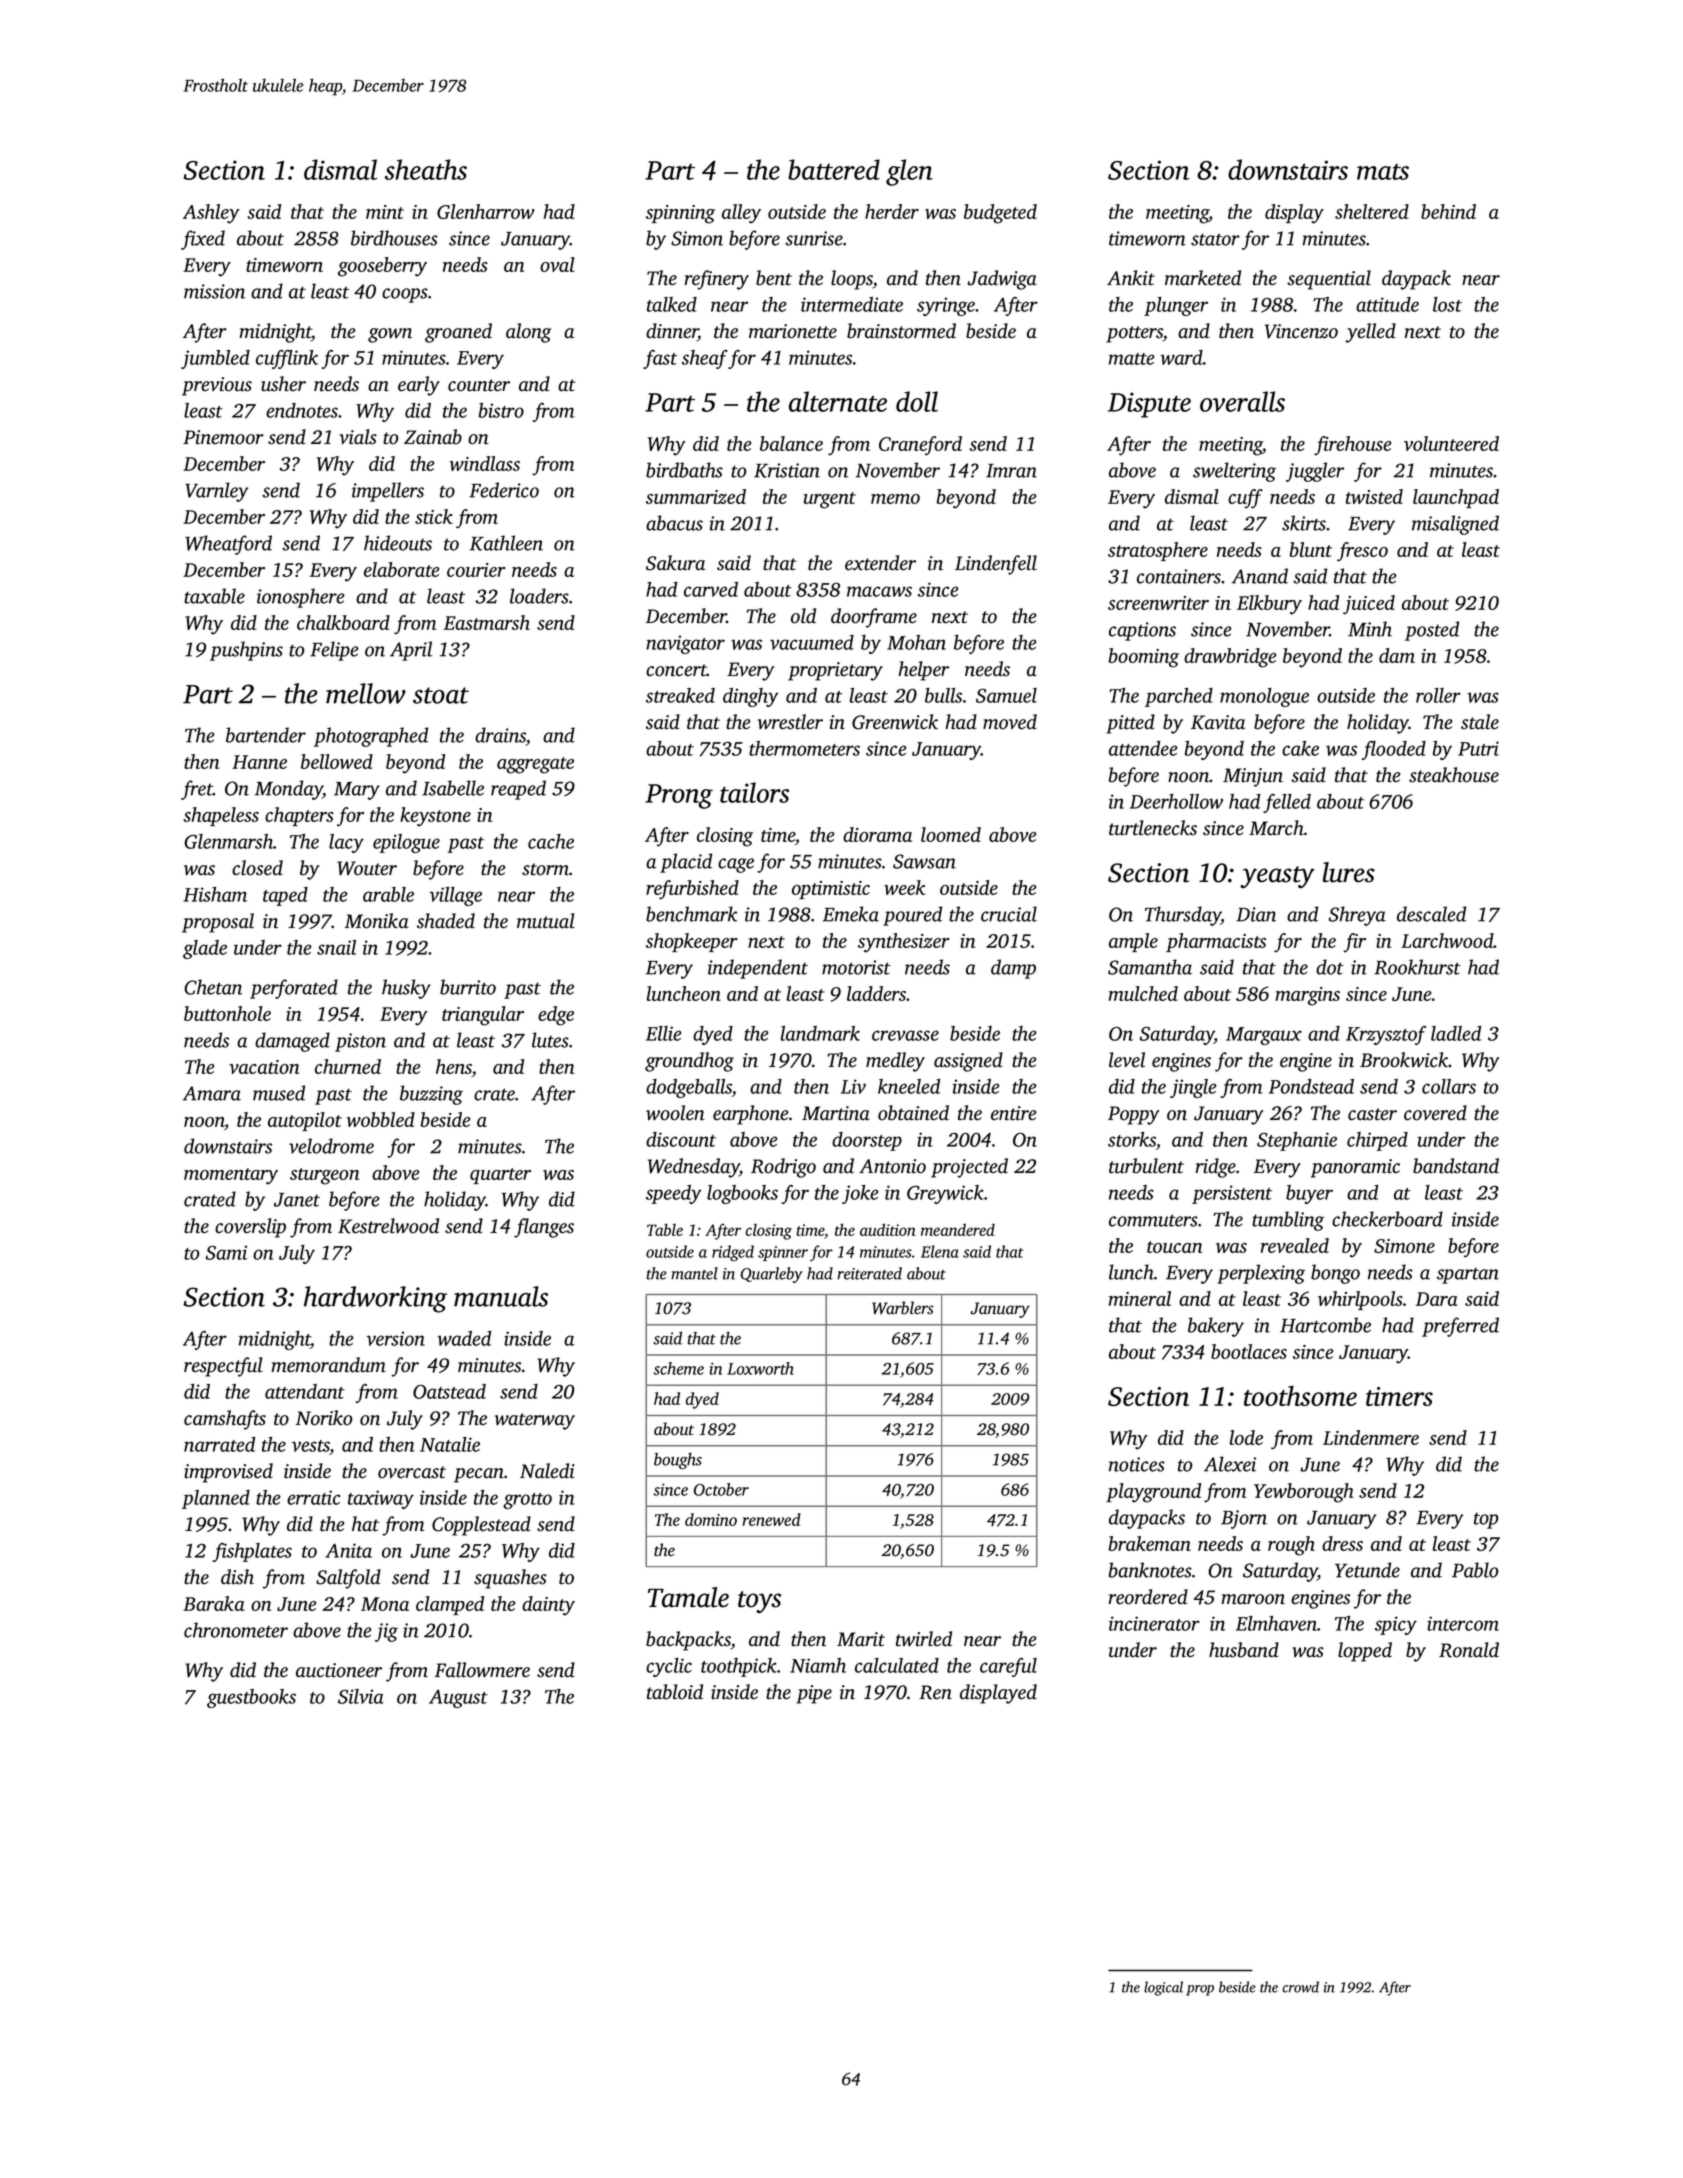 This screenshot has height=2178, width=1683. I want to click on mats, so click(1383, 172).
